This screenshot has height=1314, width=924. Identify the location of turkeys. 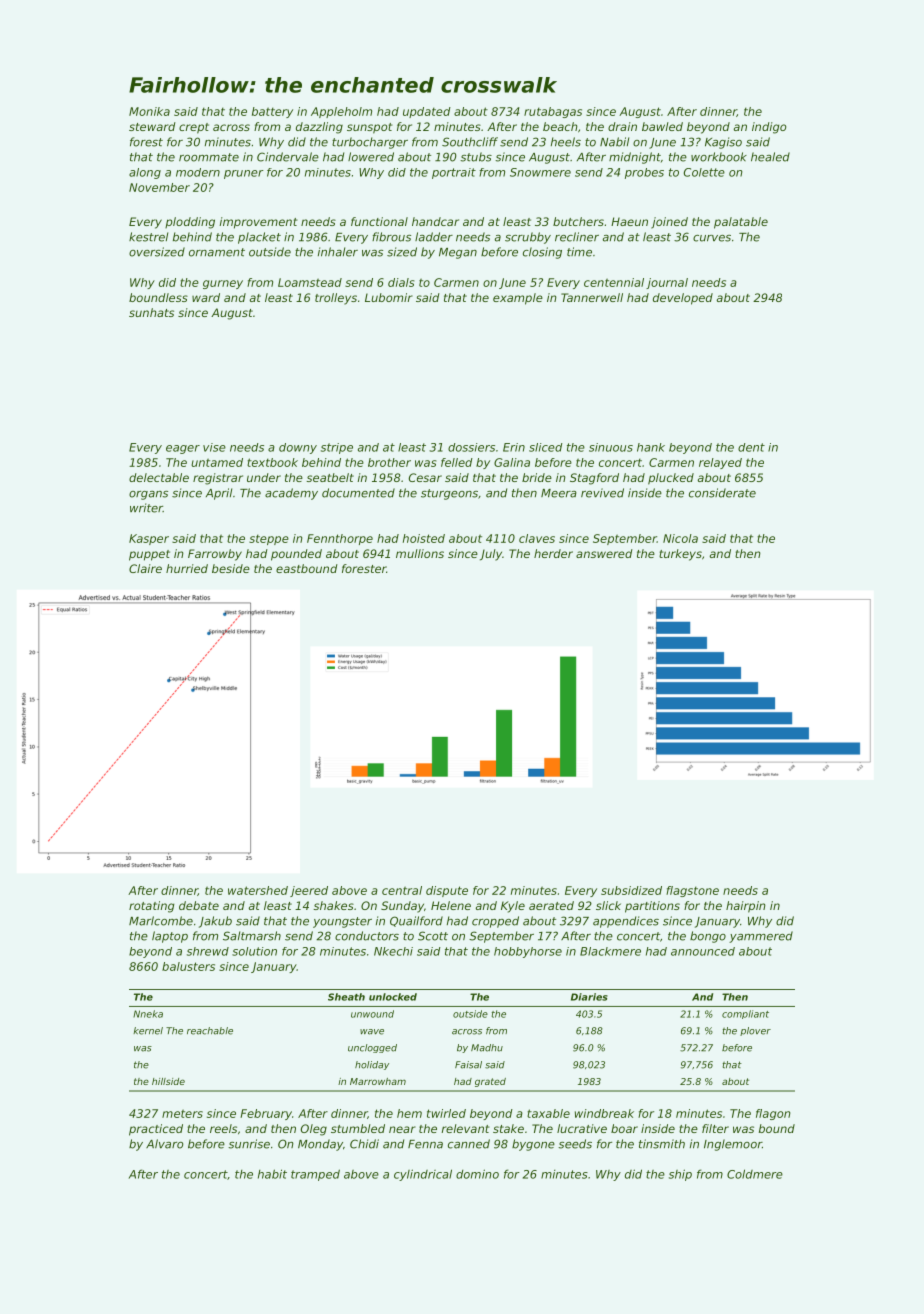
(680, 555).
